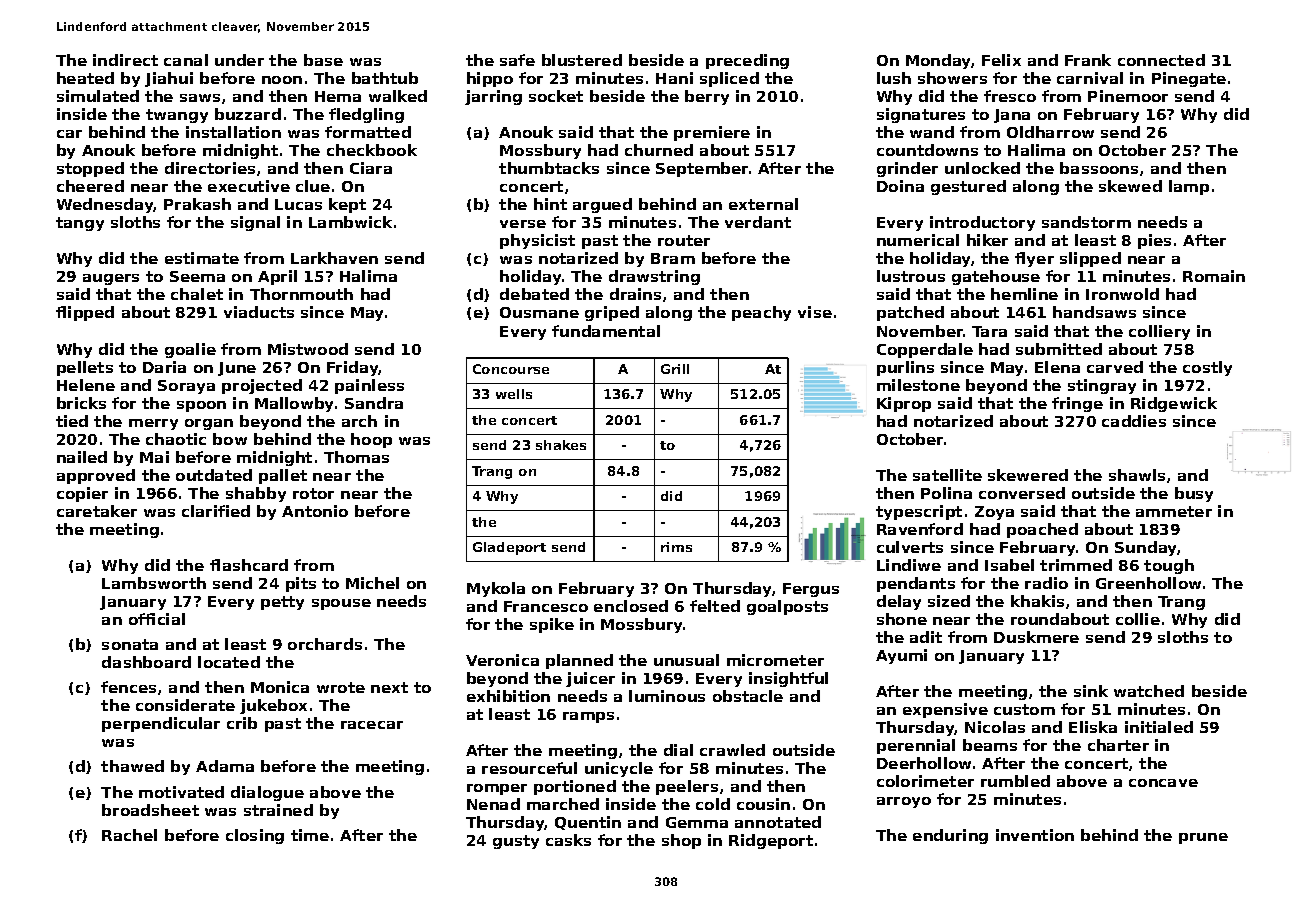  What do you see at coordinates (561, 445) in the page?
I see `shakes` at bounding box center [561, 445].
